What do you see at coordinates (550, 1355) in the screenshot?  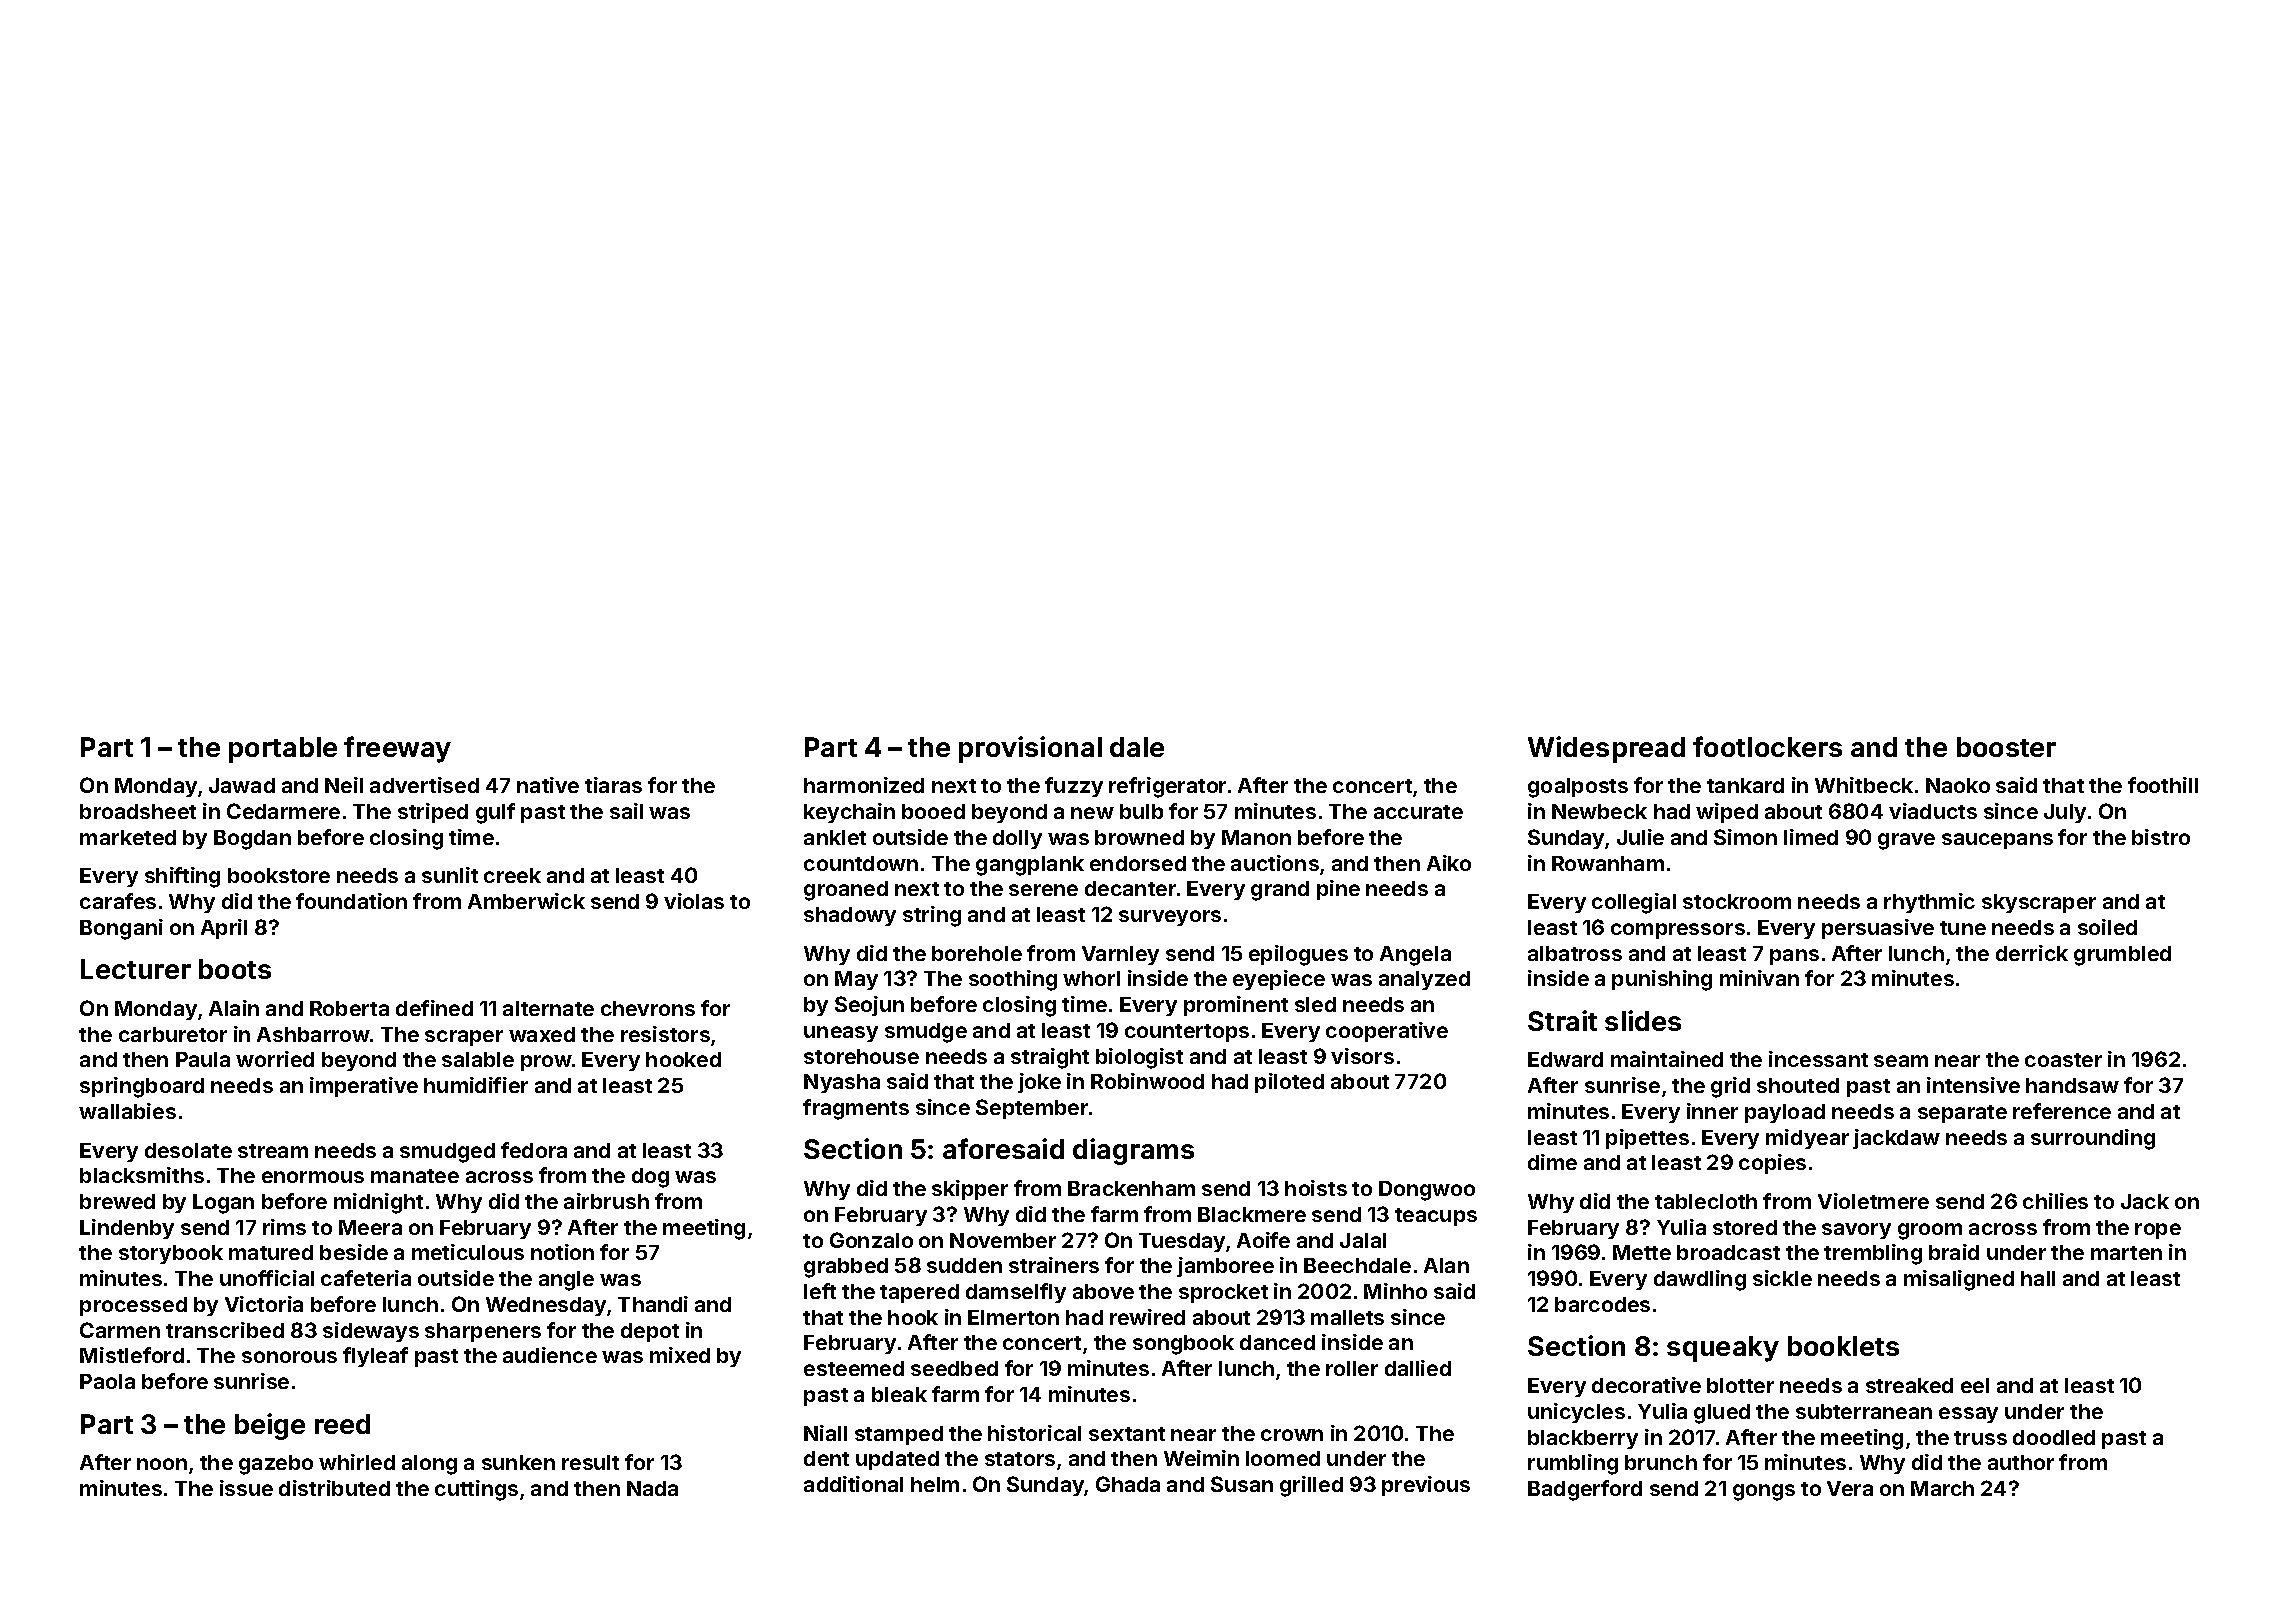 I see `audience` at bounding box center [550, 1355].
